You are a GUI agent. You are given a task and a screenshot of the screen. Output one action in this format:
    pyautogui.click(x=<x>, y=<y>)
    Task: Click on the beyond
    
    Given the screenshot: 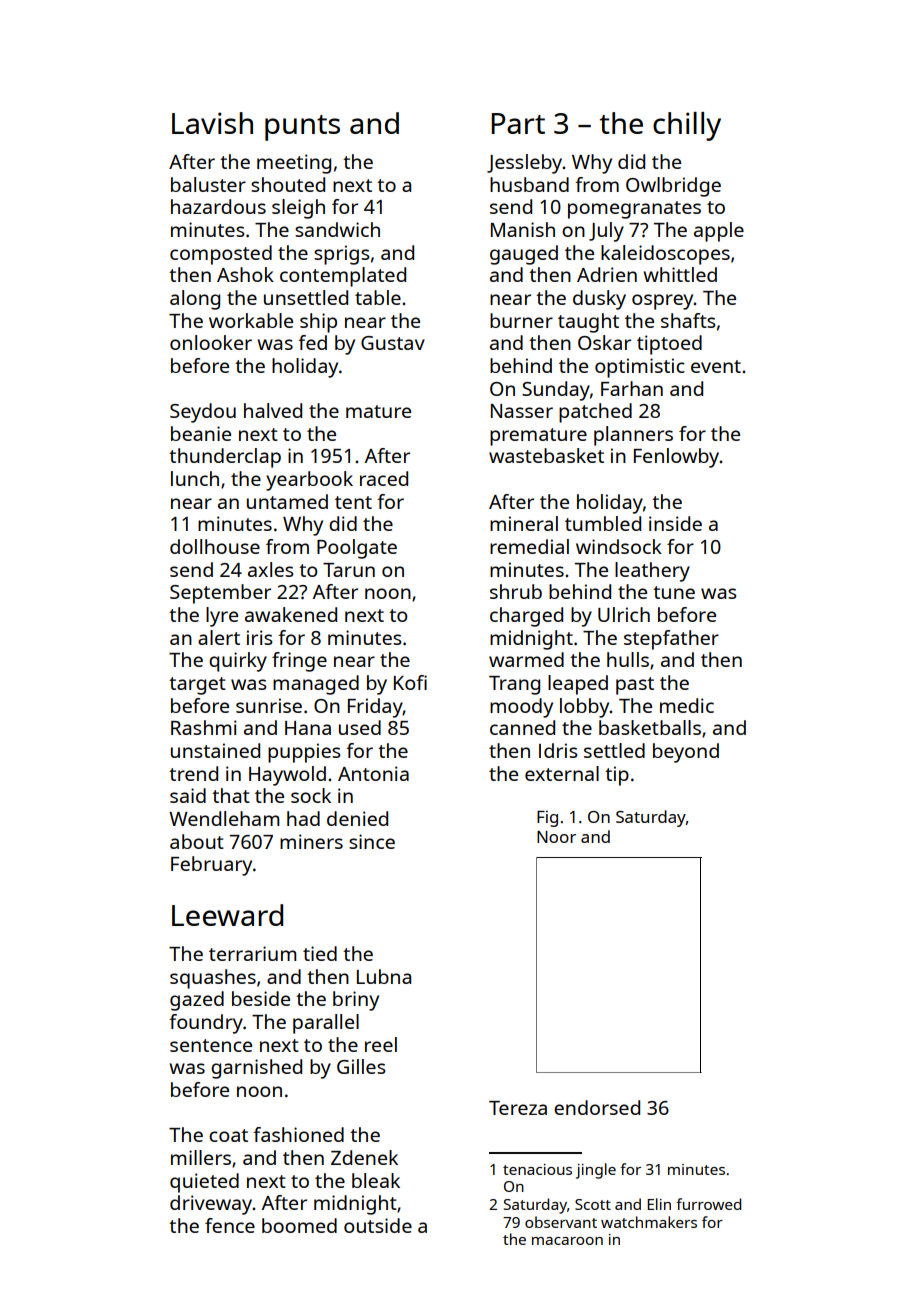 What is the action you would take?
    pyautogui.click(x=686, y=753)
